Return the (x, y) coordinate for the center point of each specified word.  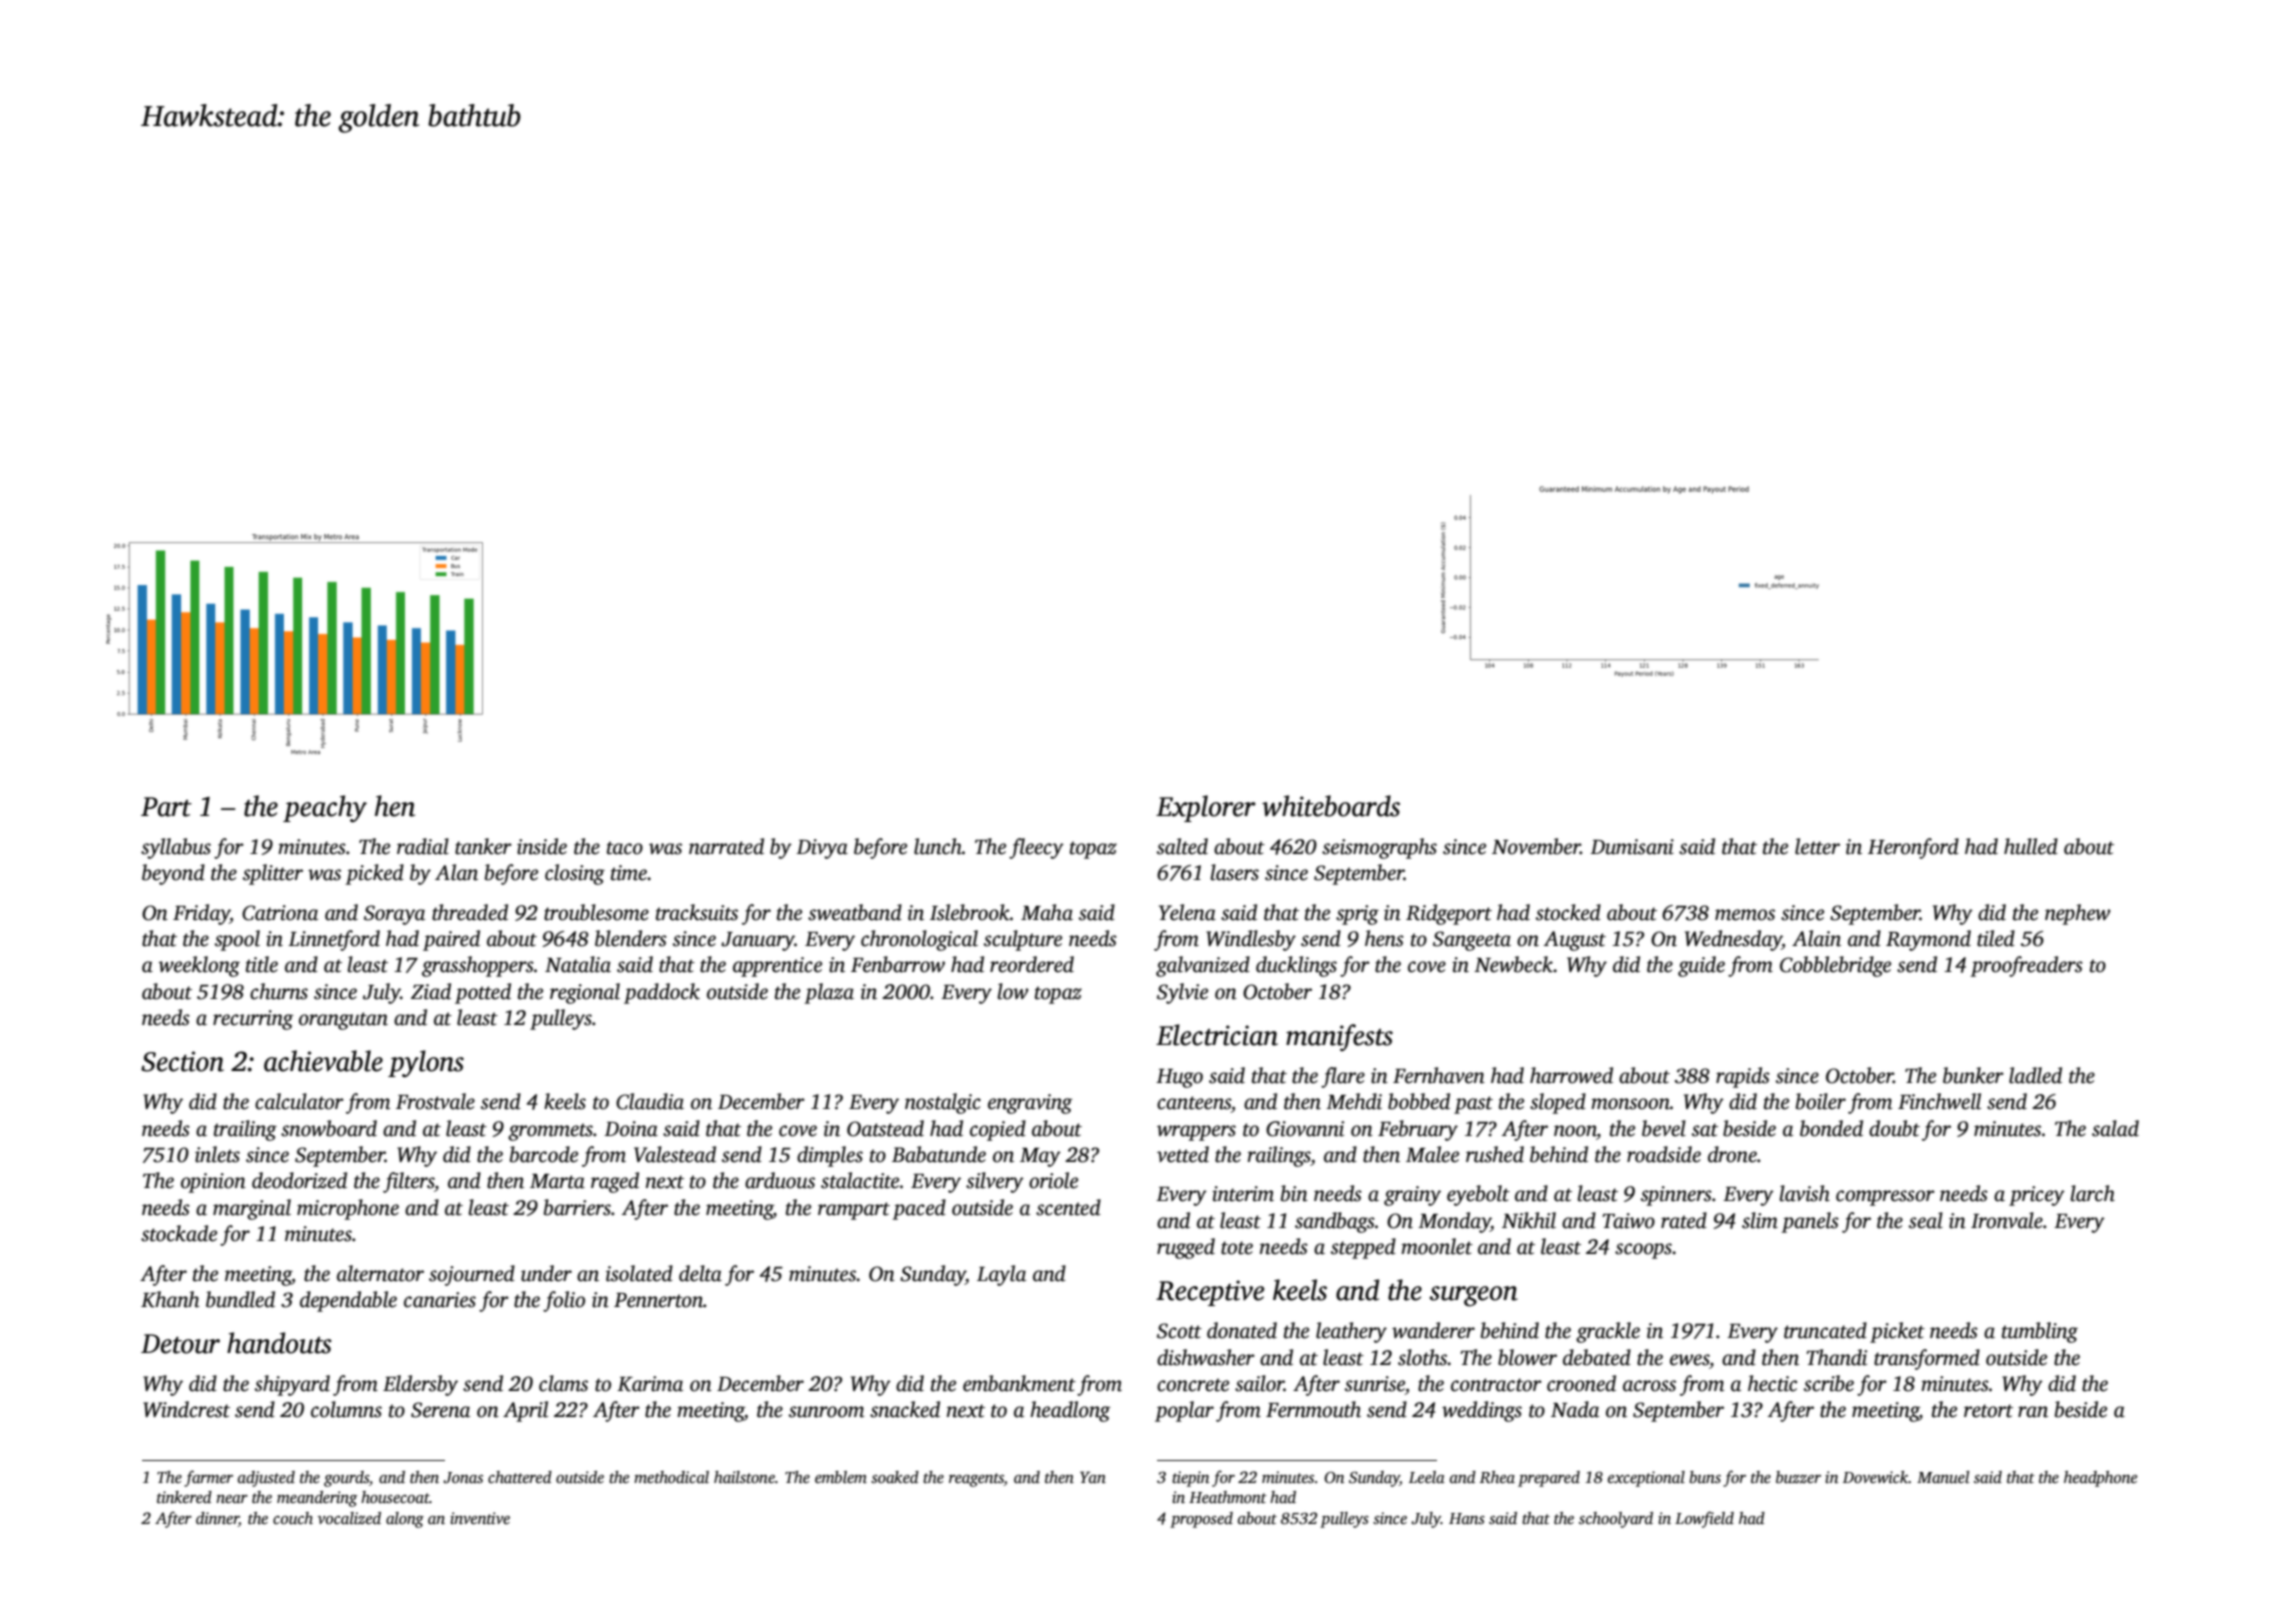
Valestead (675, 1154)
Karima (650, 1384)
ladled (2035, 1075)
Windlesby (1251, 940)
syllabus (176, 848)
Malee (1432, 1154)
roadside (1664, 1154)
